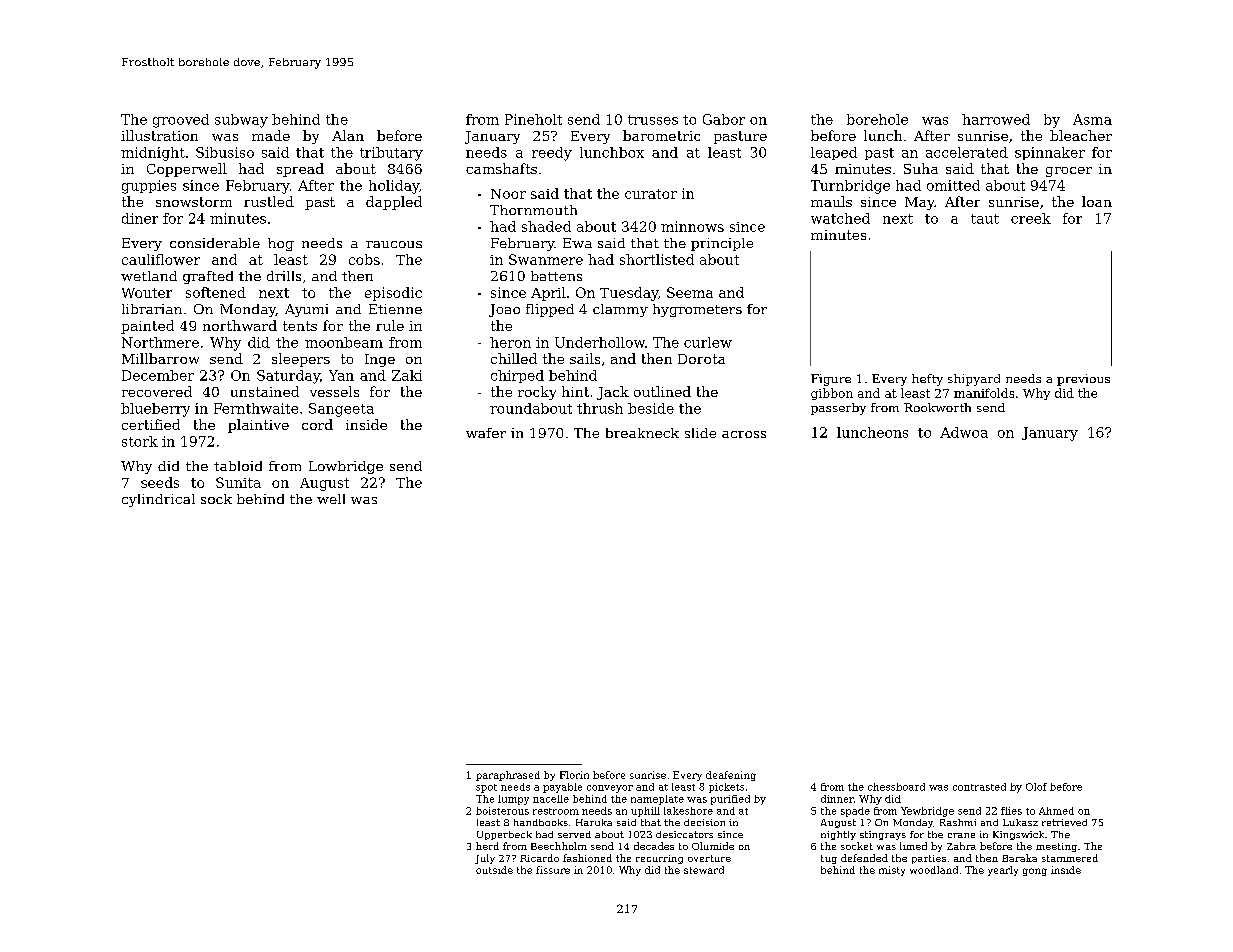 Image resolution: width=1233 pixels, height=952 pixels. I want to click on omitted, so click(953, 185).
